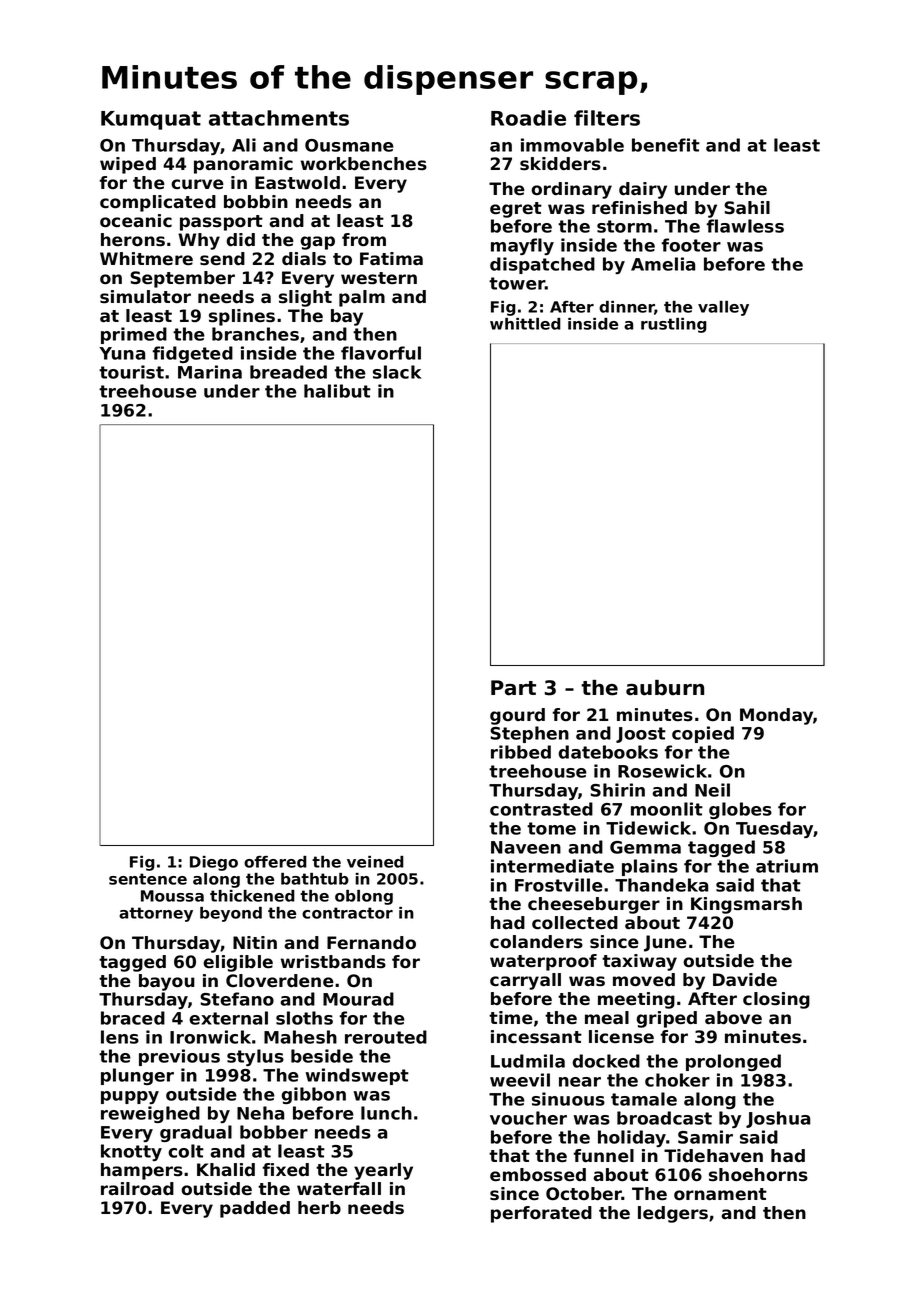 The height and width of the page is (1311, 924). I want to click on Sahil, so click(747, 208).
